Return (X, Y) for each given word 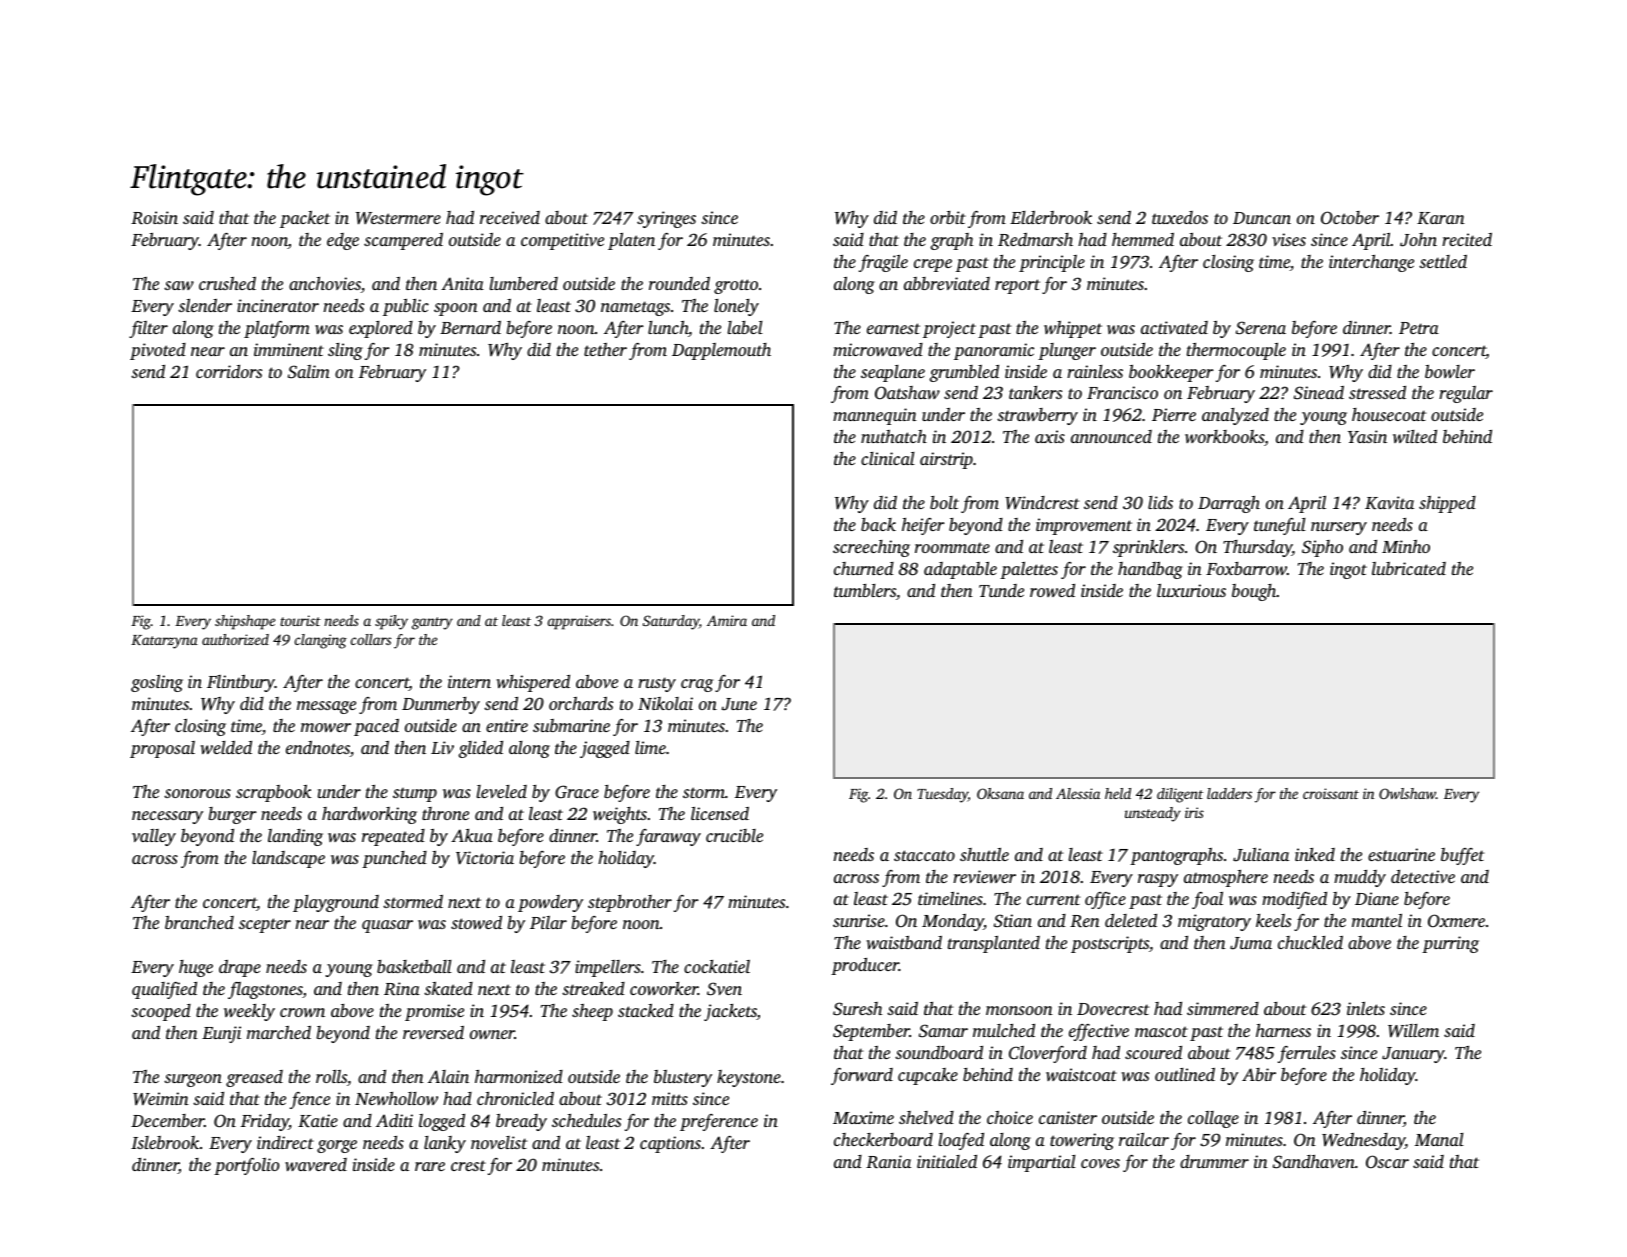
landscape (288, 859)
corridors (229, 371)
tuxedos (1180, 217)
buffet (1462, 856)
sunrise (859, 920)
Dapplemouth (721, 351)
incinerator (278, 305)
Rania (888, 1162)
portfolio (247, 1166)
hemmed (1143, 239)
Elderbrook (1051, 217)
